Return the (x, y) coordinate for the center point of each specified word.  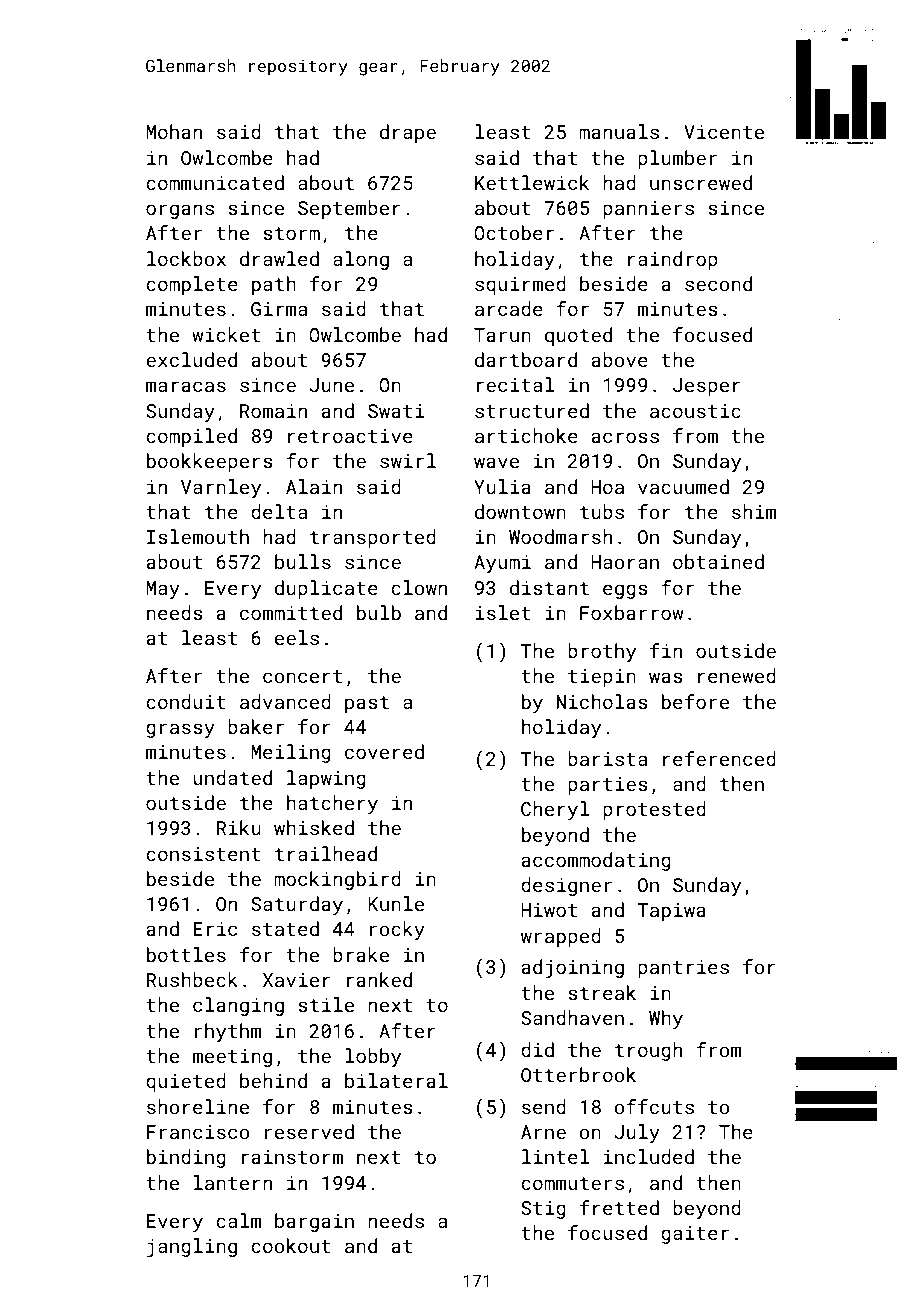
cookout (291, 1245)
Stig (543, 1210)
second (718, 283)
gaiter (695, 1235)
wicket (226, 334)
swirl (408, 460)
